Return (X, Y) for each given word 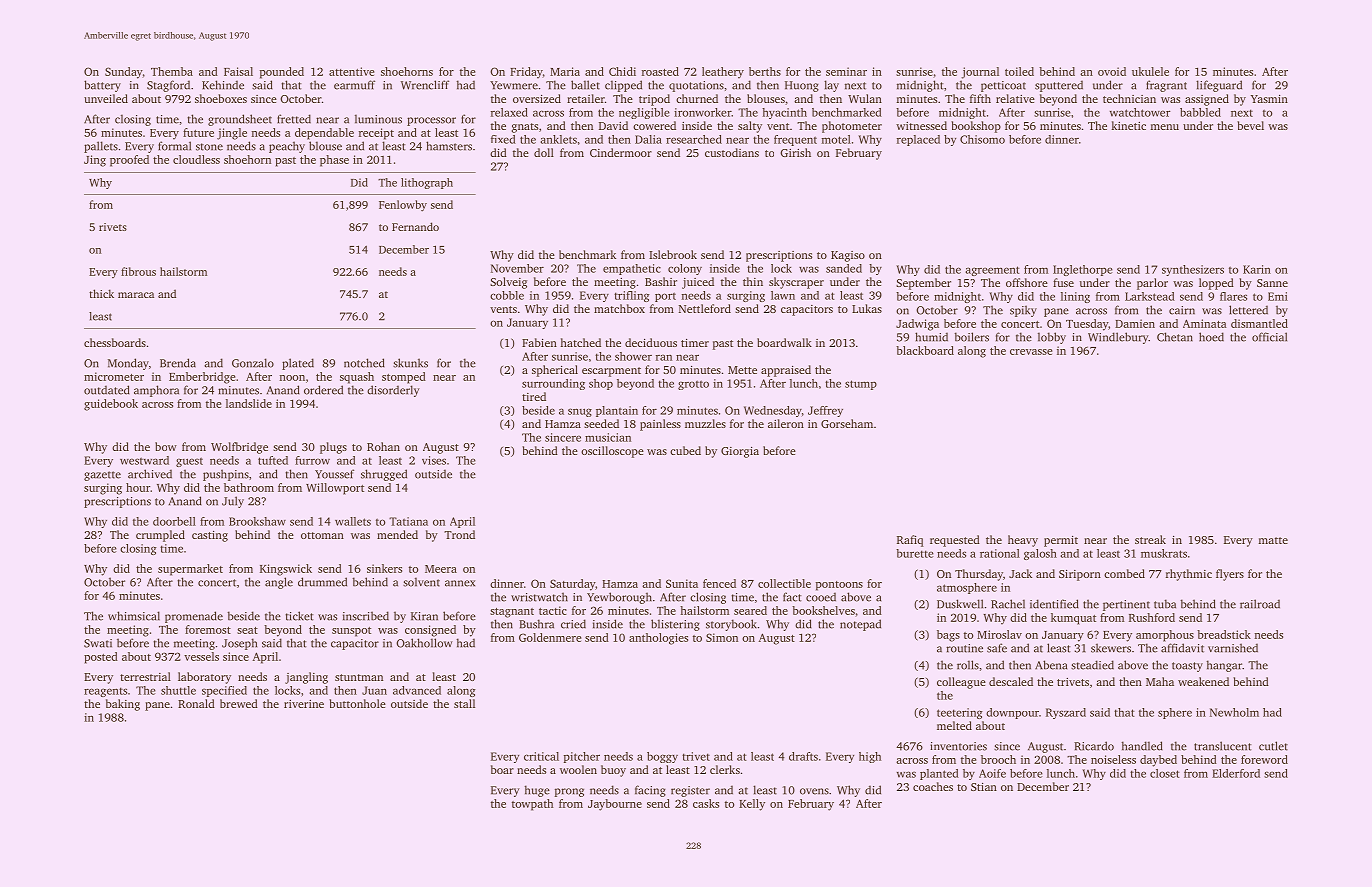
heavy (1023, 541)
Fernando (415, 226)
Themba (172, 71)
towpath (532, 805)
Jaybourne (615, 805)
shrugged (384, 475)
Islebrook (673, 254)
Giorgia (740, 452)
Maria (565, 71)
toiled (1019, 71)
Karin (1257, 269)
